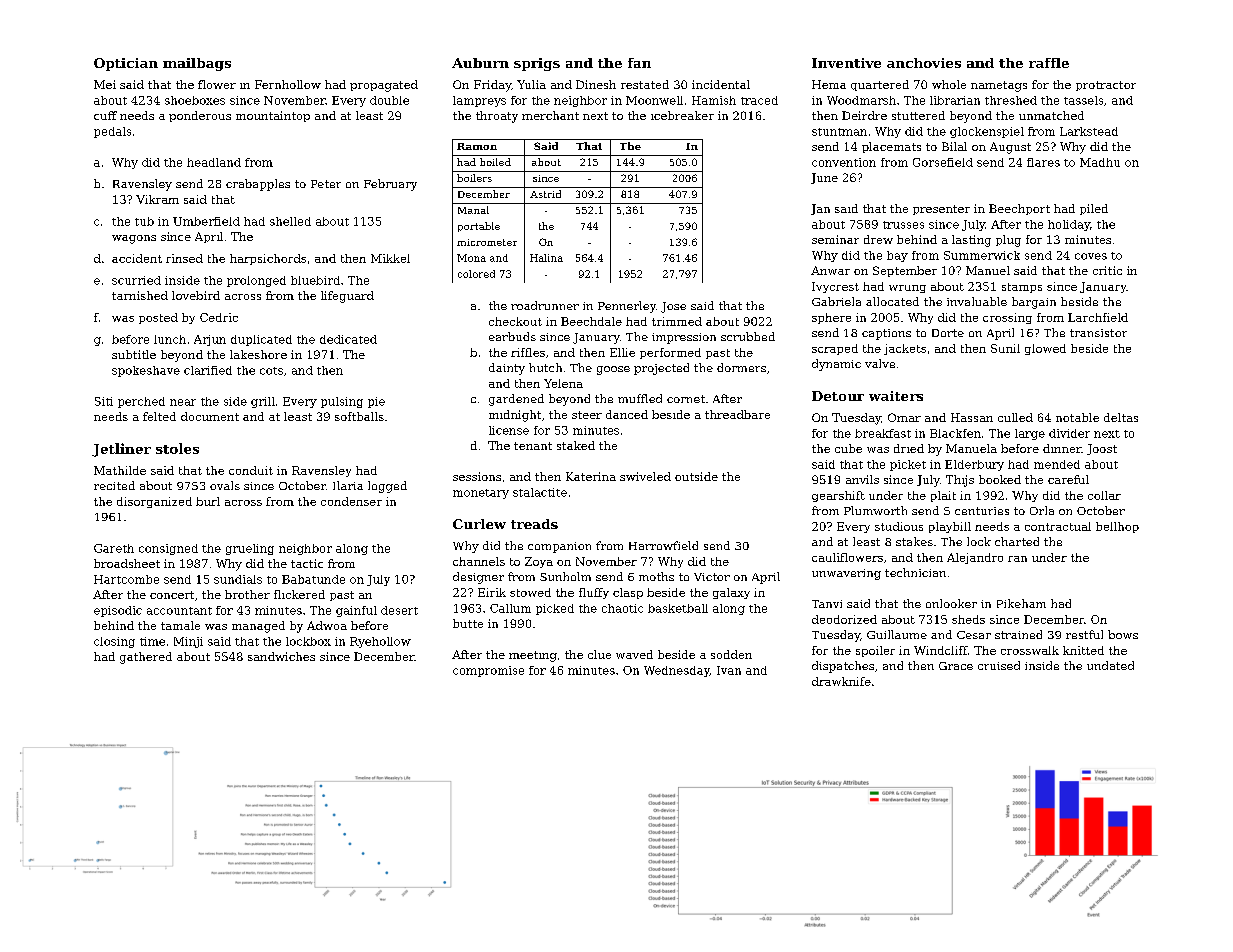 This screenshot has height=952, width=1233. Describe the element at coordinates (1005, 348) in the screenshot. I see `Sunil` at that location.
